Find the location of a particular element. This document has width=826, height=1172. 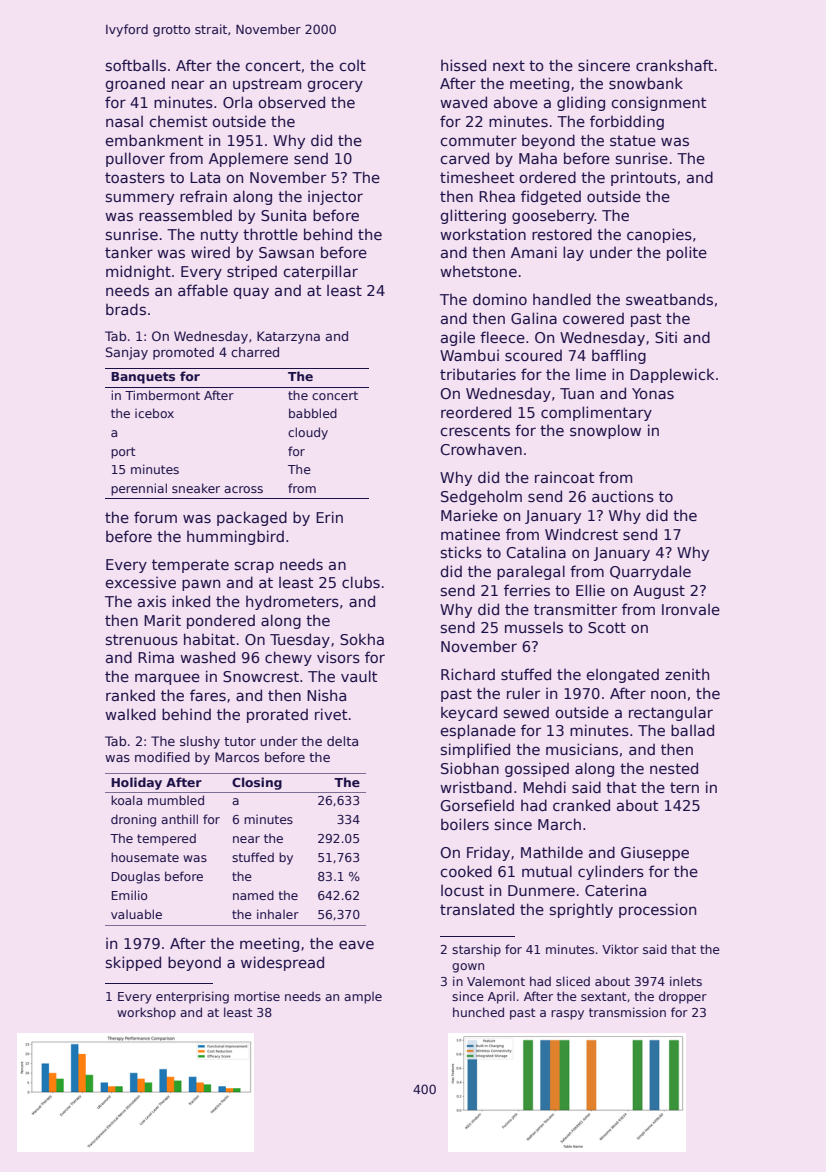

crankshaft is located at coordinates (674, 65).
